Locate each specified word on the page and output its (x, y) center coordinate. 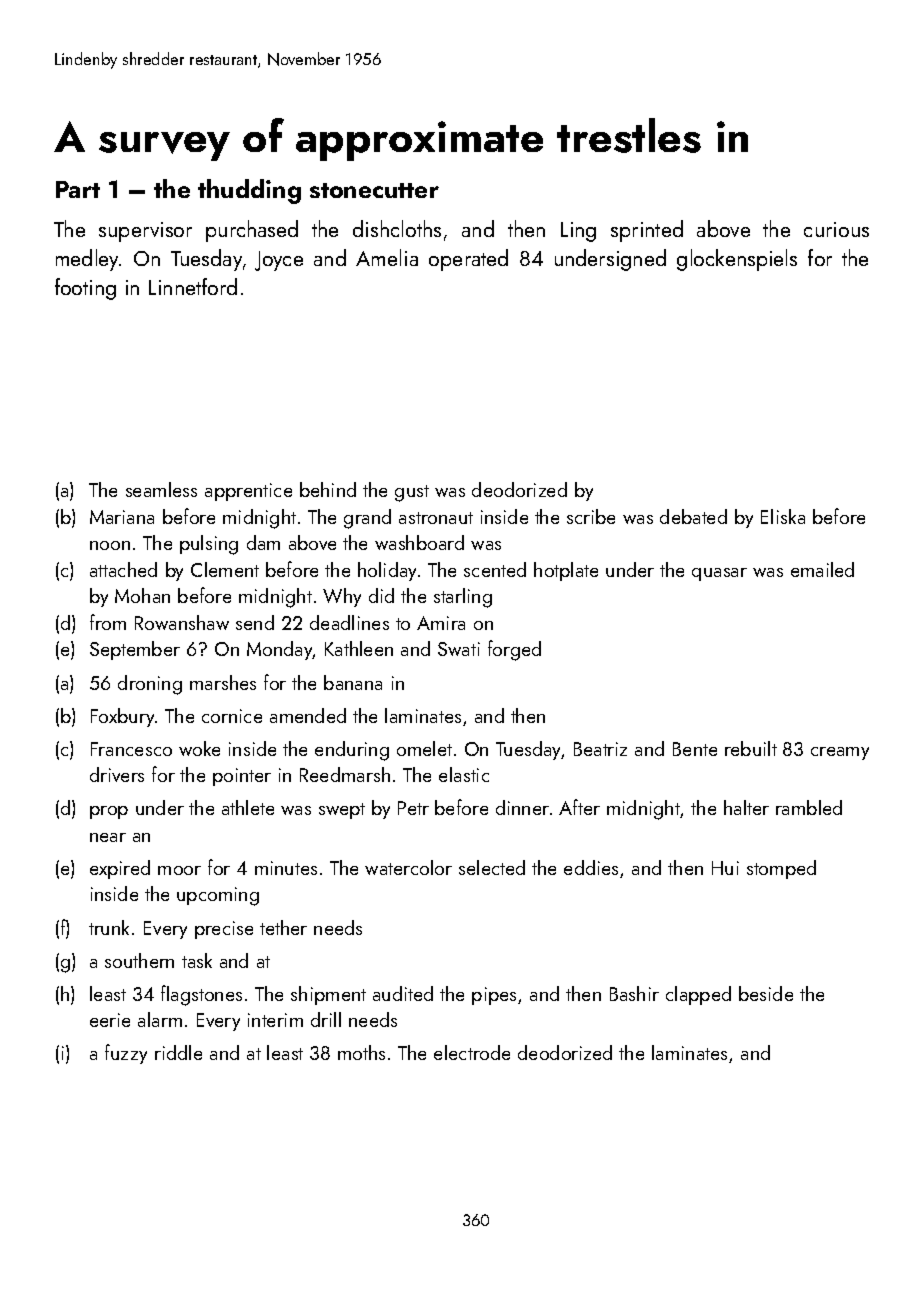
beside (766, 993)
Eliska (783, 516)
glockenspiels (737, 260)
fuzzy (126, 1054)
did (381, 595)
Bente (695, 749)
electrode (472, 1052)
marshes (223, 682)
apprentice (248, 492)
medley (88, 260)
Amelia (387, 257)
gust (412, 493)
